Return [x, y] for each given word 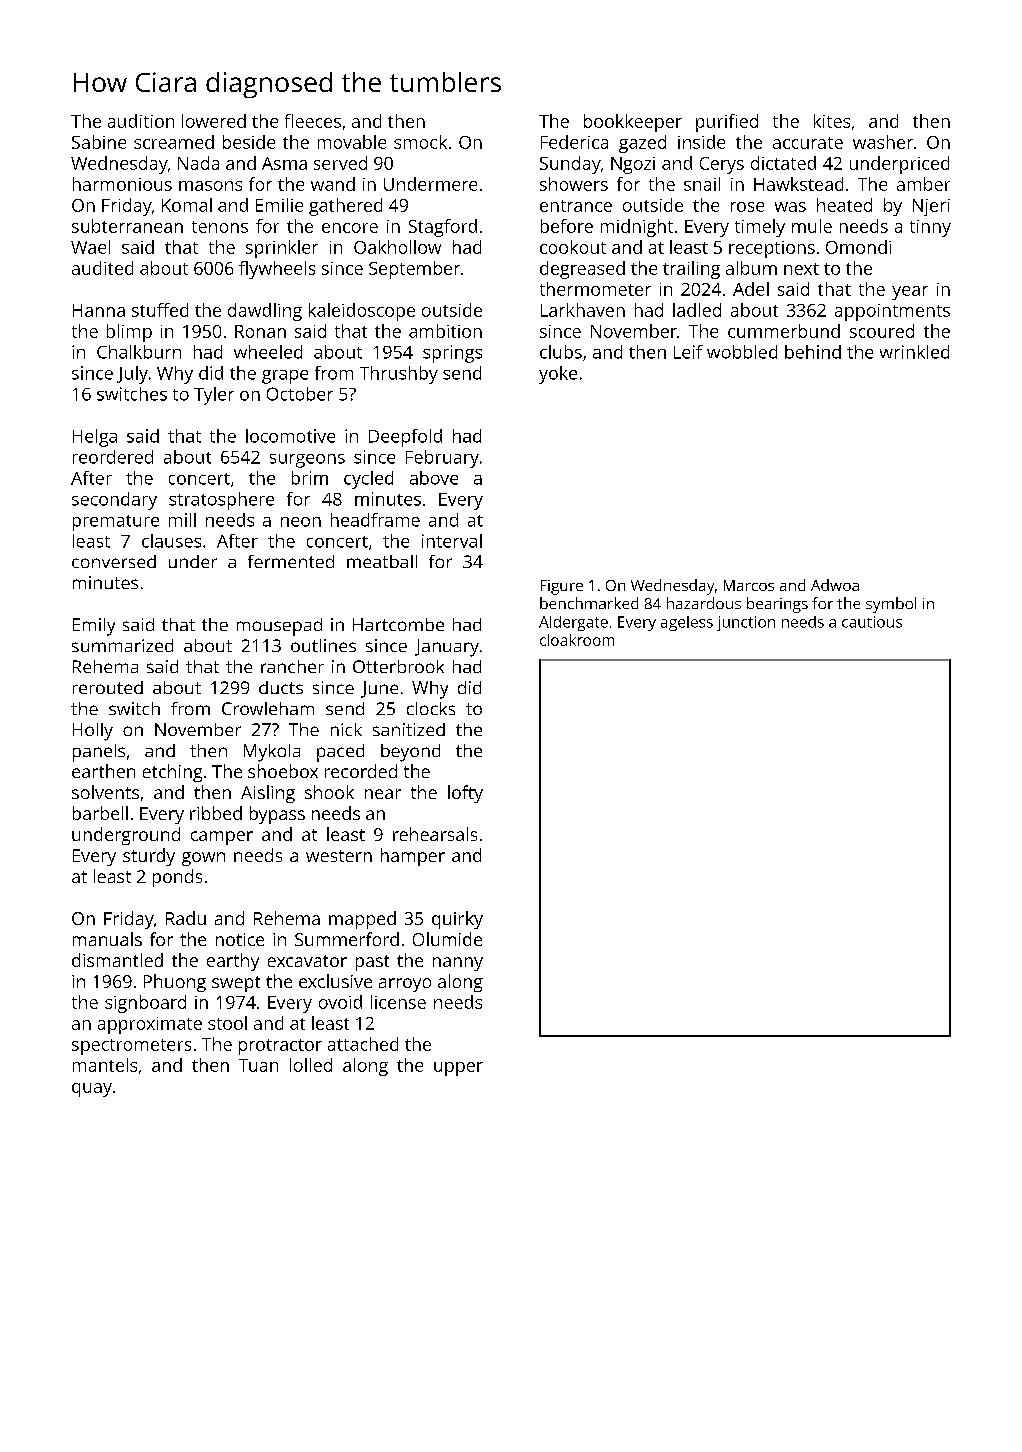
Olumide [447, 939]
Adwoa [835, 585]
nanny [458, 964]
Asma [284, 163]
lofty [465, 794]
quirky [457, 920]
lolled [311, 1065]
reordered [113, 457]
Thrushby [399, 375]
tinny [930, 228]
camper [222, 838]
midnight [637, 228]
